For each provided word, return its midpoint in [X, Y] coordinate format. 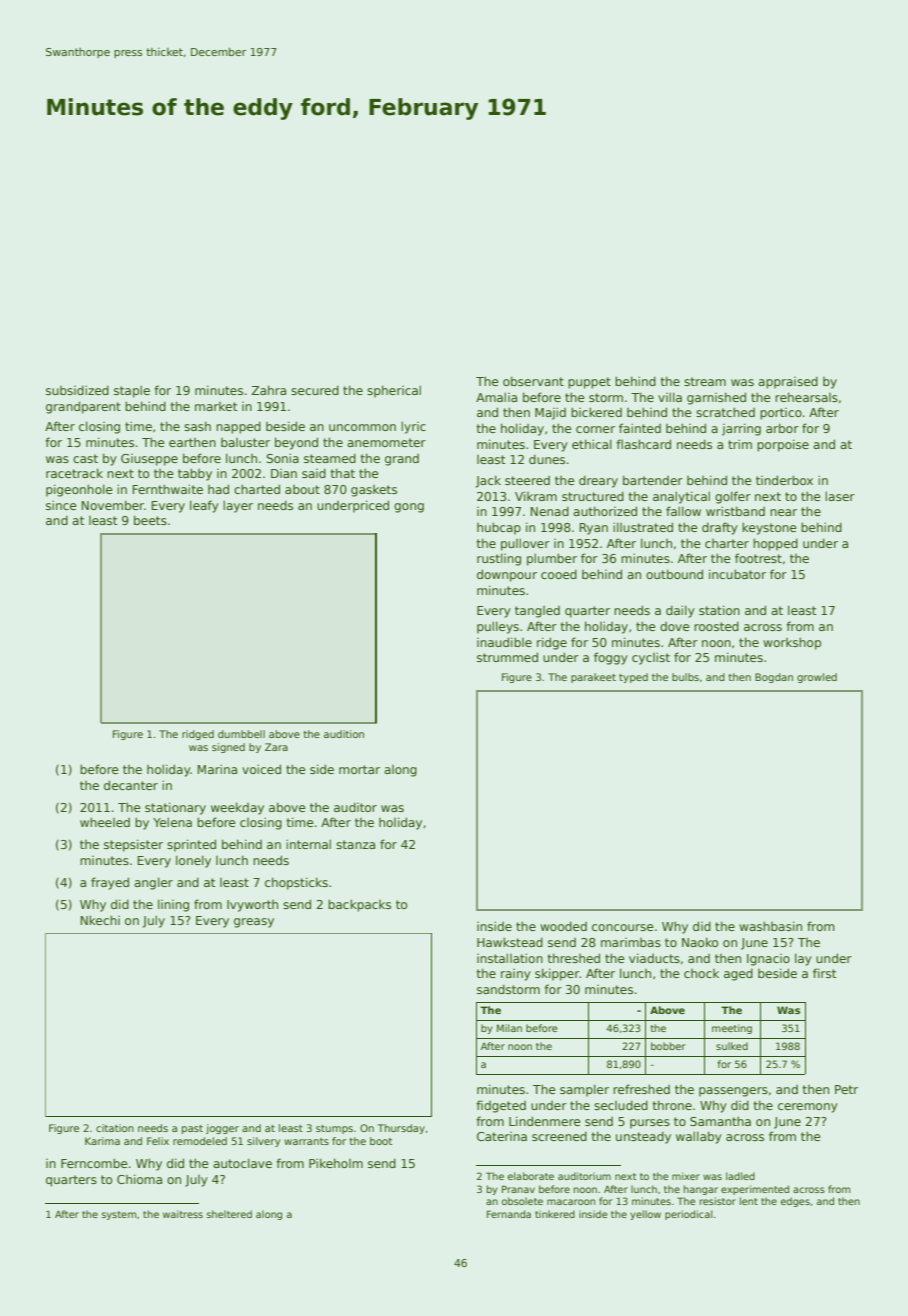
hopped [775, 544]
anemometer [386, 442]
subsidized [77, 390]
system [119, 1215]
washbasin [770, 926]
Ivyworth [252, 906]
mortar [359, 769]
